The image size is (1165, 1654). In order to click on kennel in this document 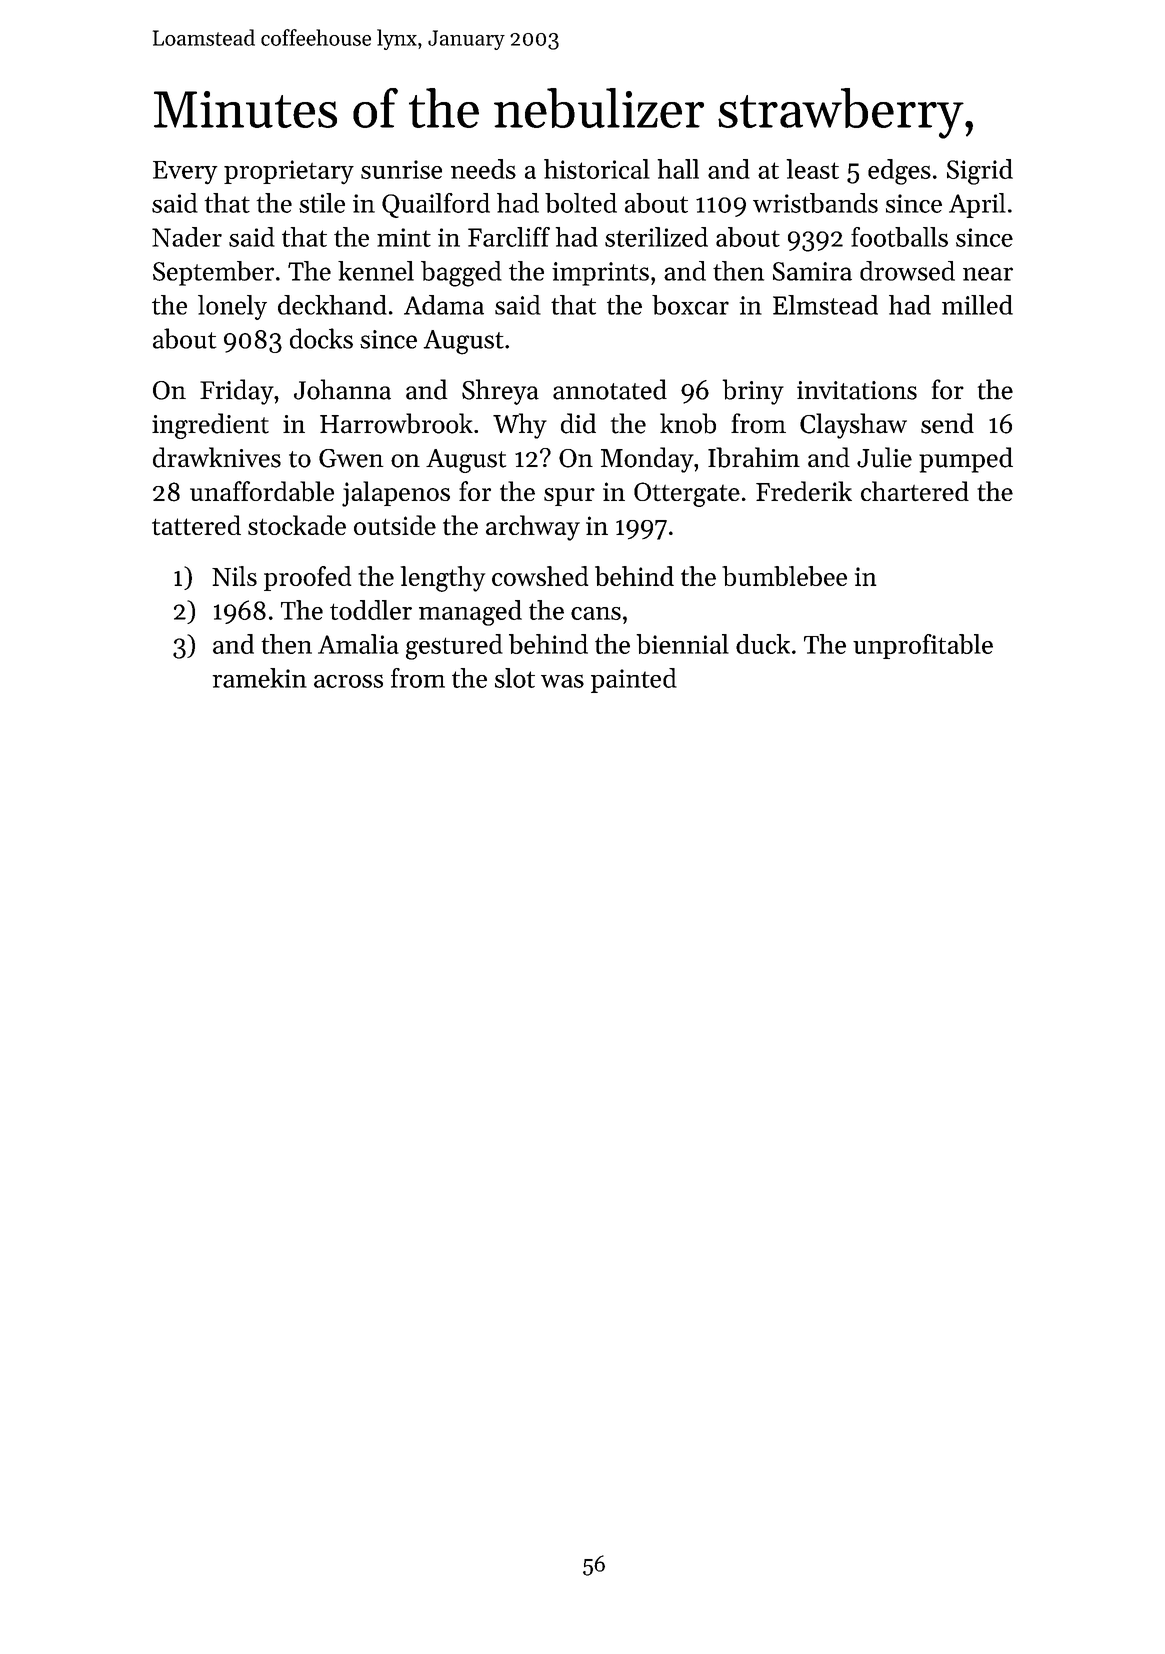, I will do `click(376, 271)`.
